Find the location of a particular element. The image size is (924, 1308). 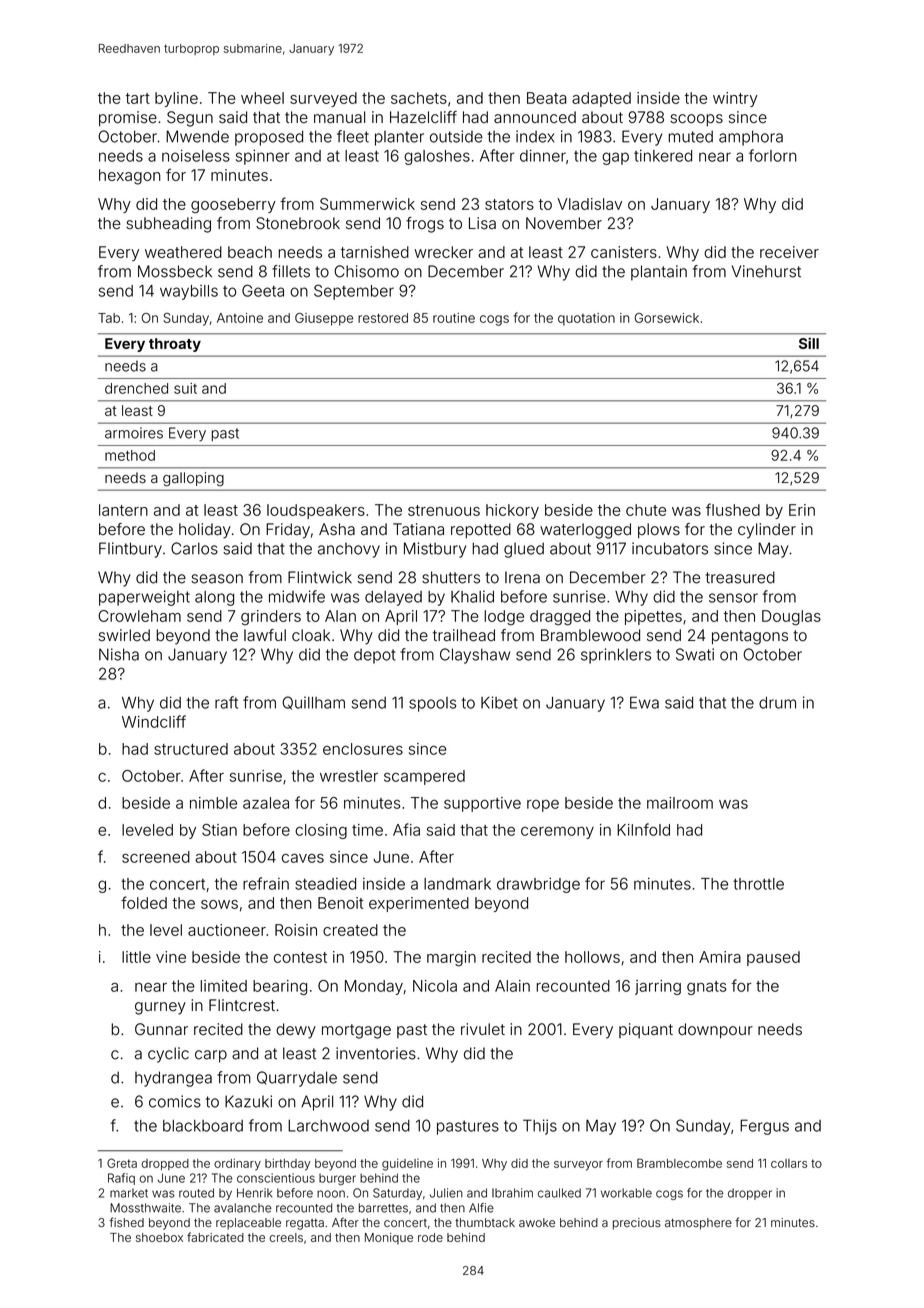

Beata is located at coordinates (546, 98).
